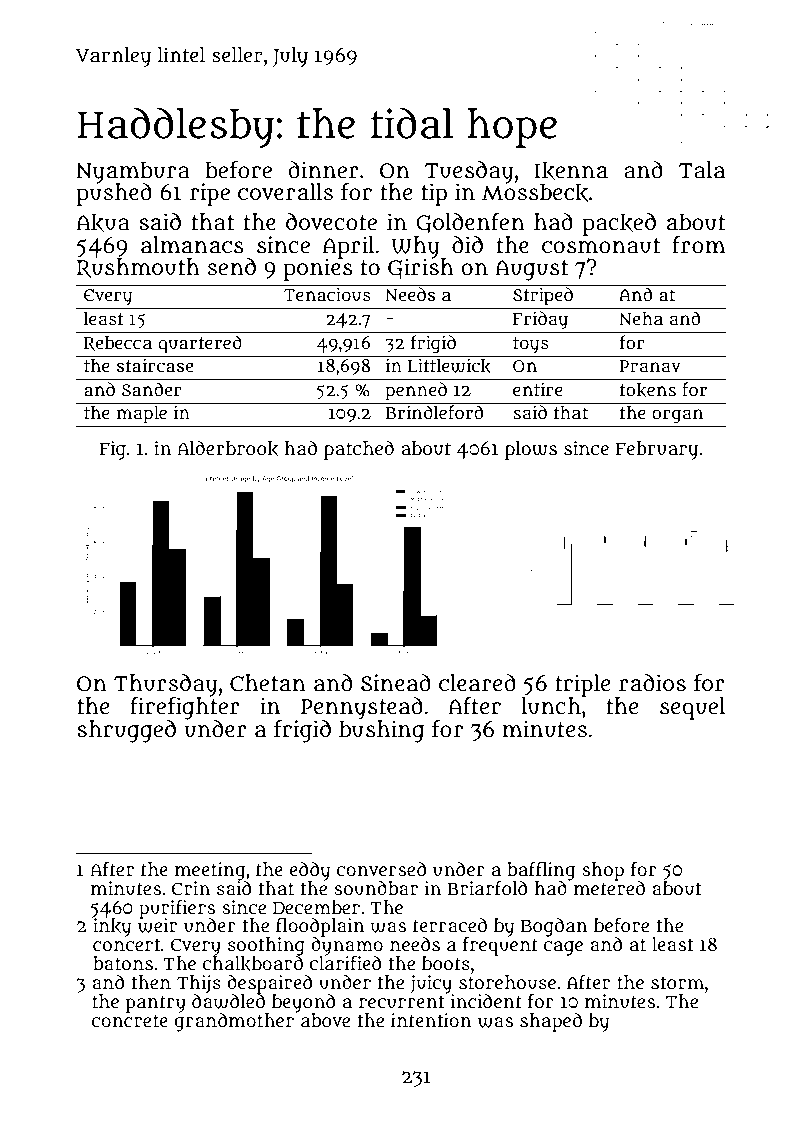 This page has width=802, height=1139. I want to click on radios, so click(652, 683).
